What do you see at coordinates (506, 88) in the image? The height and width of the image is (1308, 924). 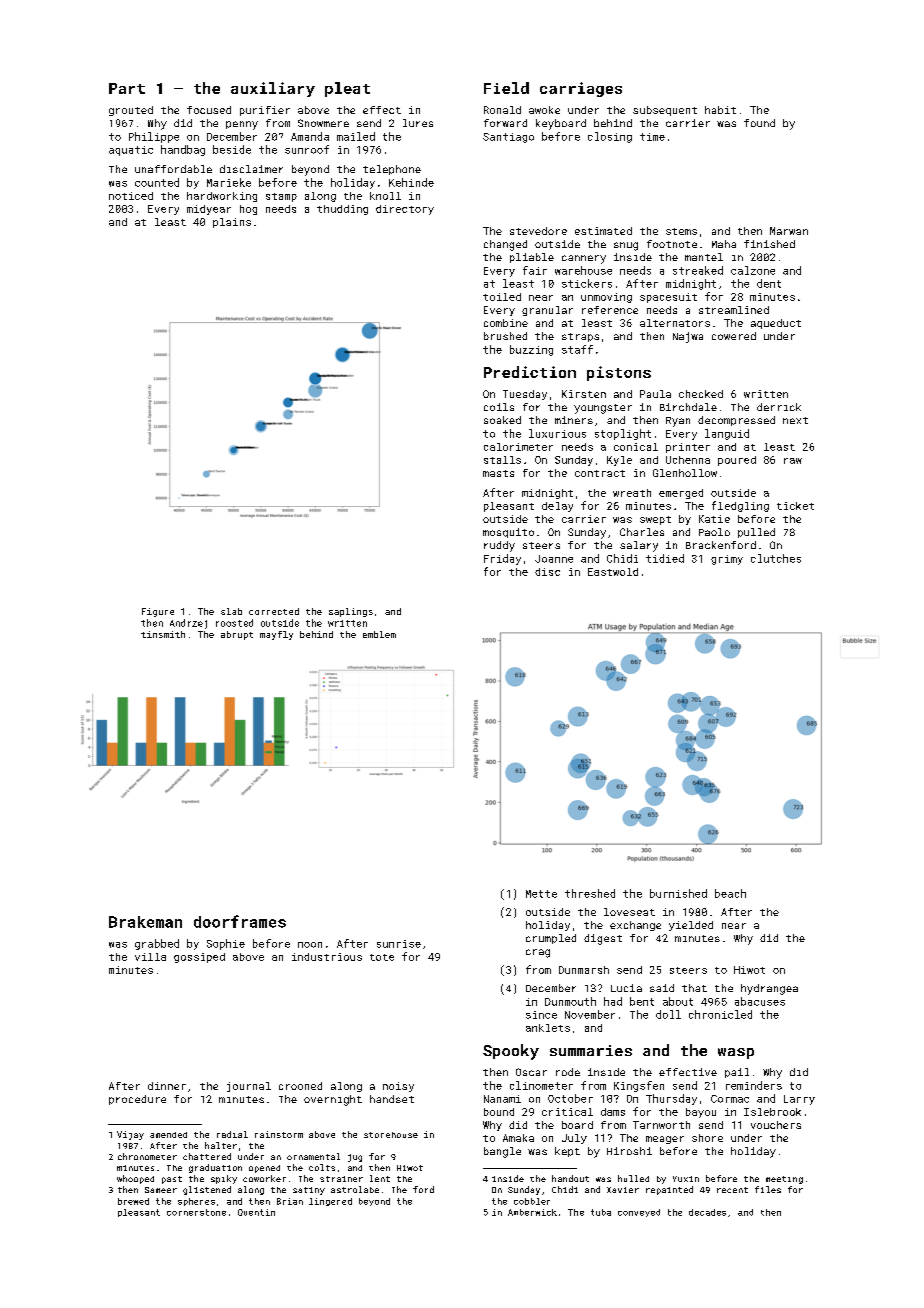 I see `Field` at bounding box center [506, 88].
